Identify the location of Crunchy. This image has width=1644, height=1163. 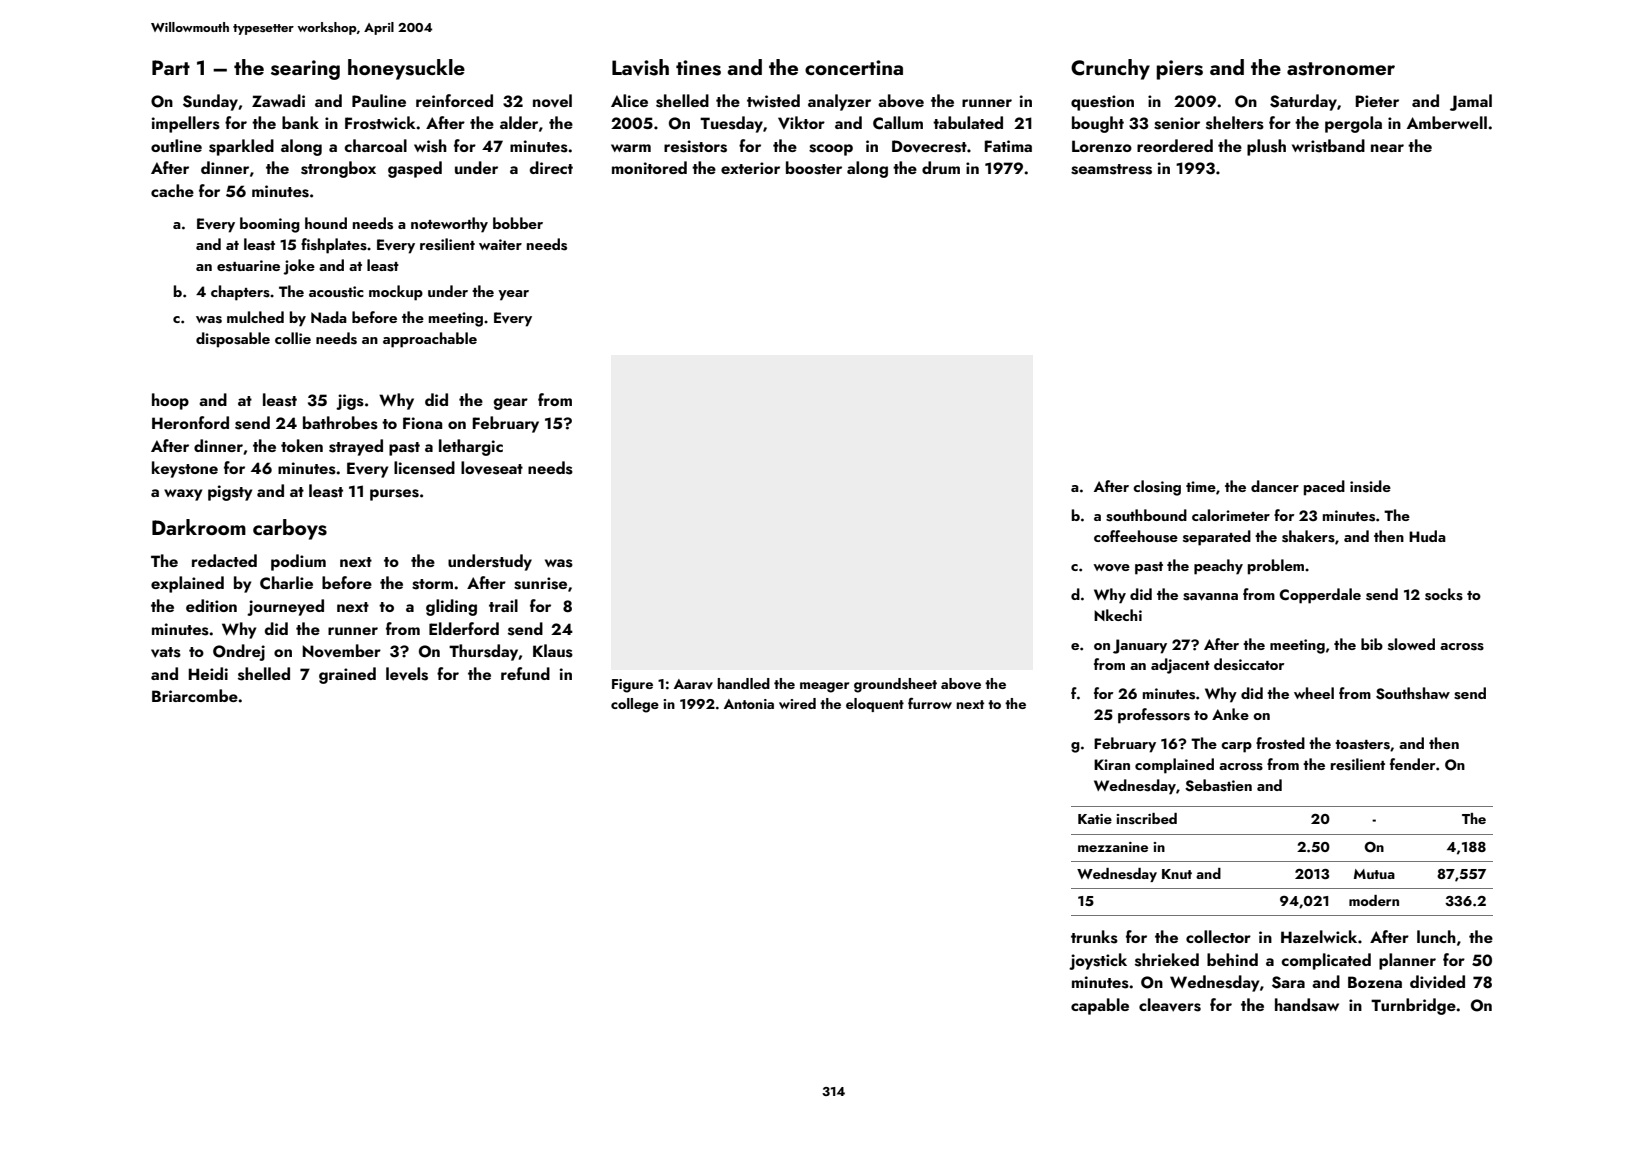
(1110, 69).
